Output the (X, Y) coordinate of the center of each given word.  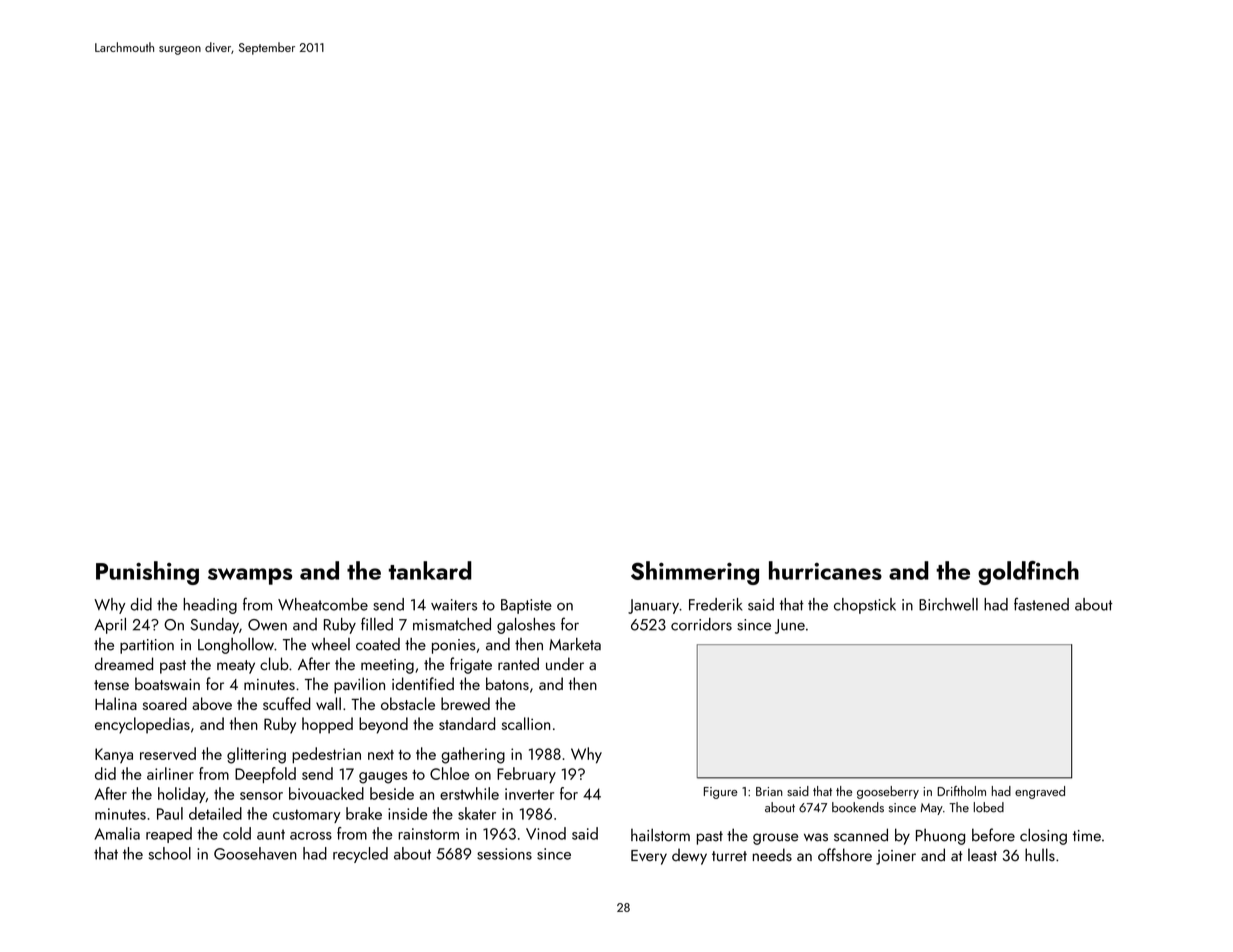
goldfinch (1028, 573)
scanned (861, 835)
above (212, 703)
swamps (250, 576)
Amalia (117, 833)
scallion (526, 723)
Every (649, 857)
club (274, 664)
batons (507, 683)
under (565, 664)
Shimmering (695, 573)
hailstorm (660, 835)
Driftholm (961, 791)
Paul (170, 813)
